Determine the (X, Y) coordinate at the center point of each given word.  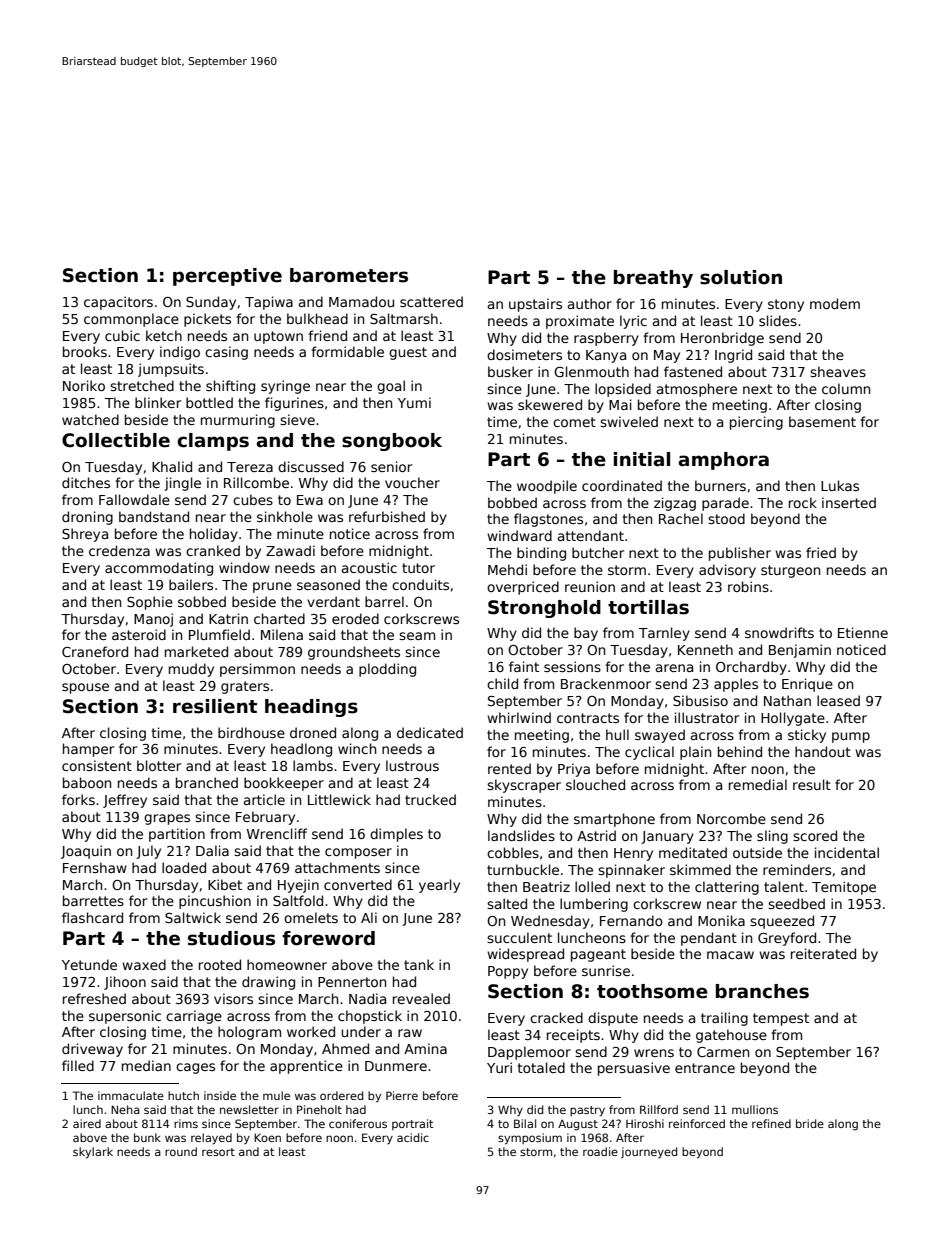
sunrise (606, 970)
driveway (92, 1050)
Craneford (95, 651)
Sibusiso (700, 700)
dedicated (430, 732)
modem (835, 303)
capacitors (118, 303)
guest (408, 353)
